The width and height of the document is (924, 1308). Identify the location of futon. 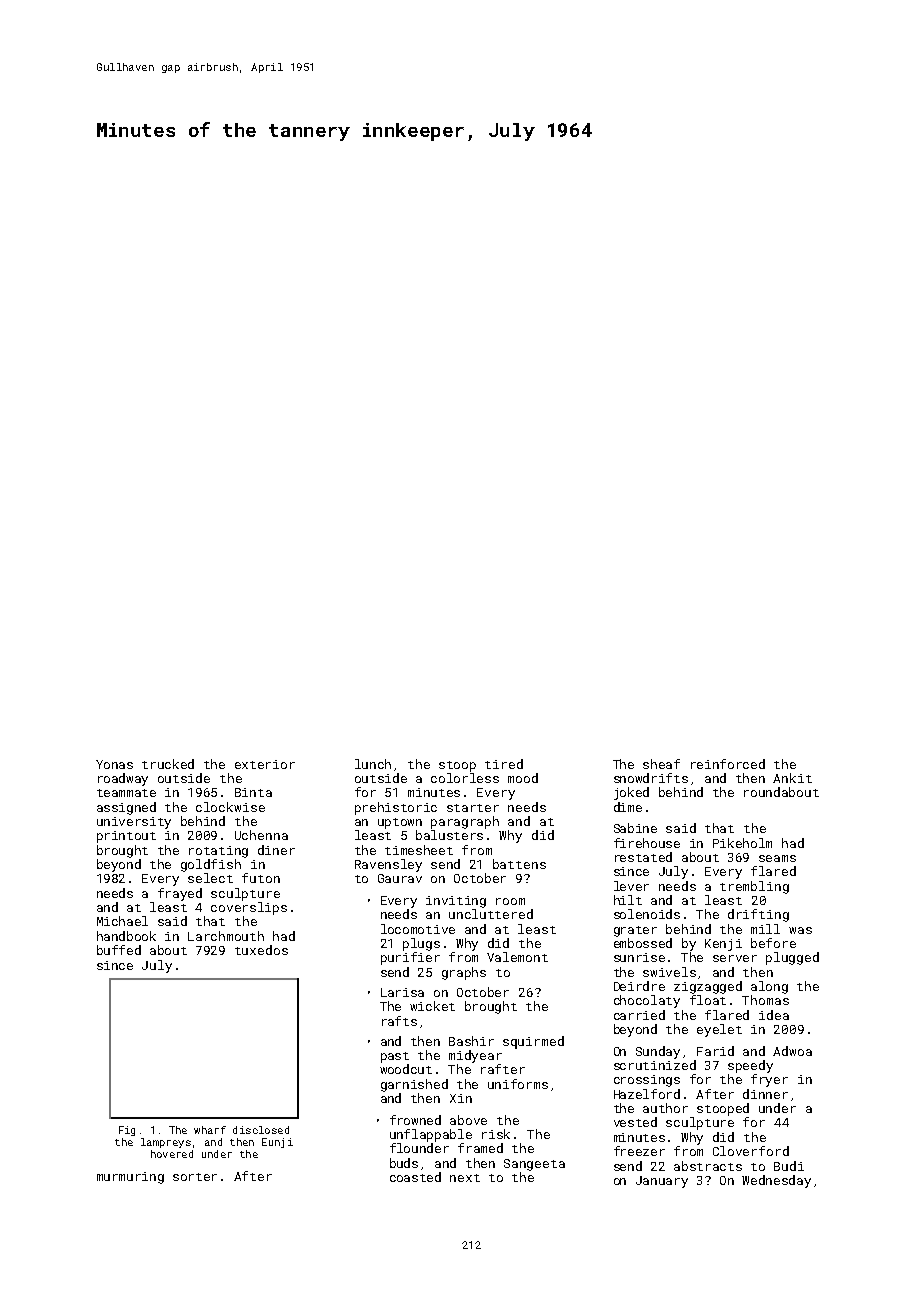
(261, 878).
